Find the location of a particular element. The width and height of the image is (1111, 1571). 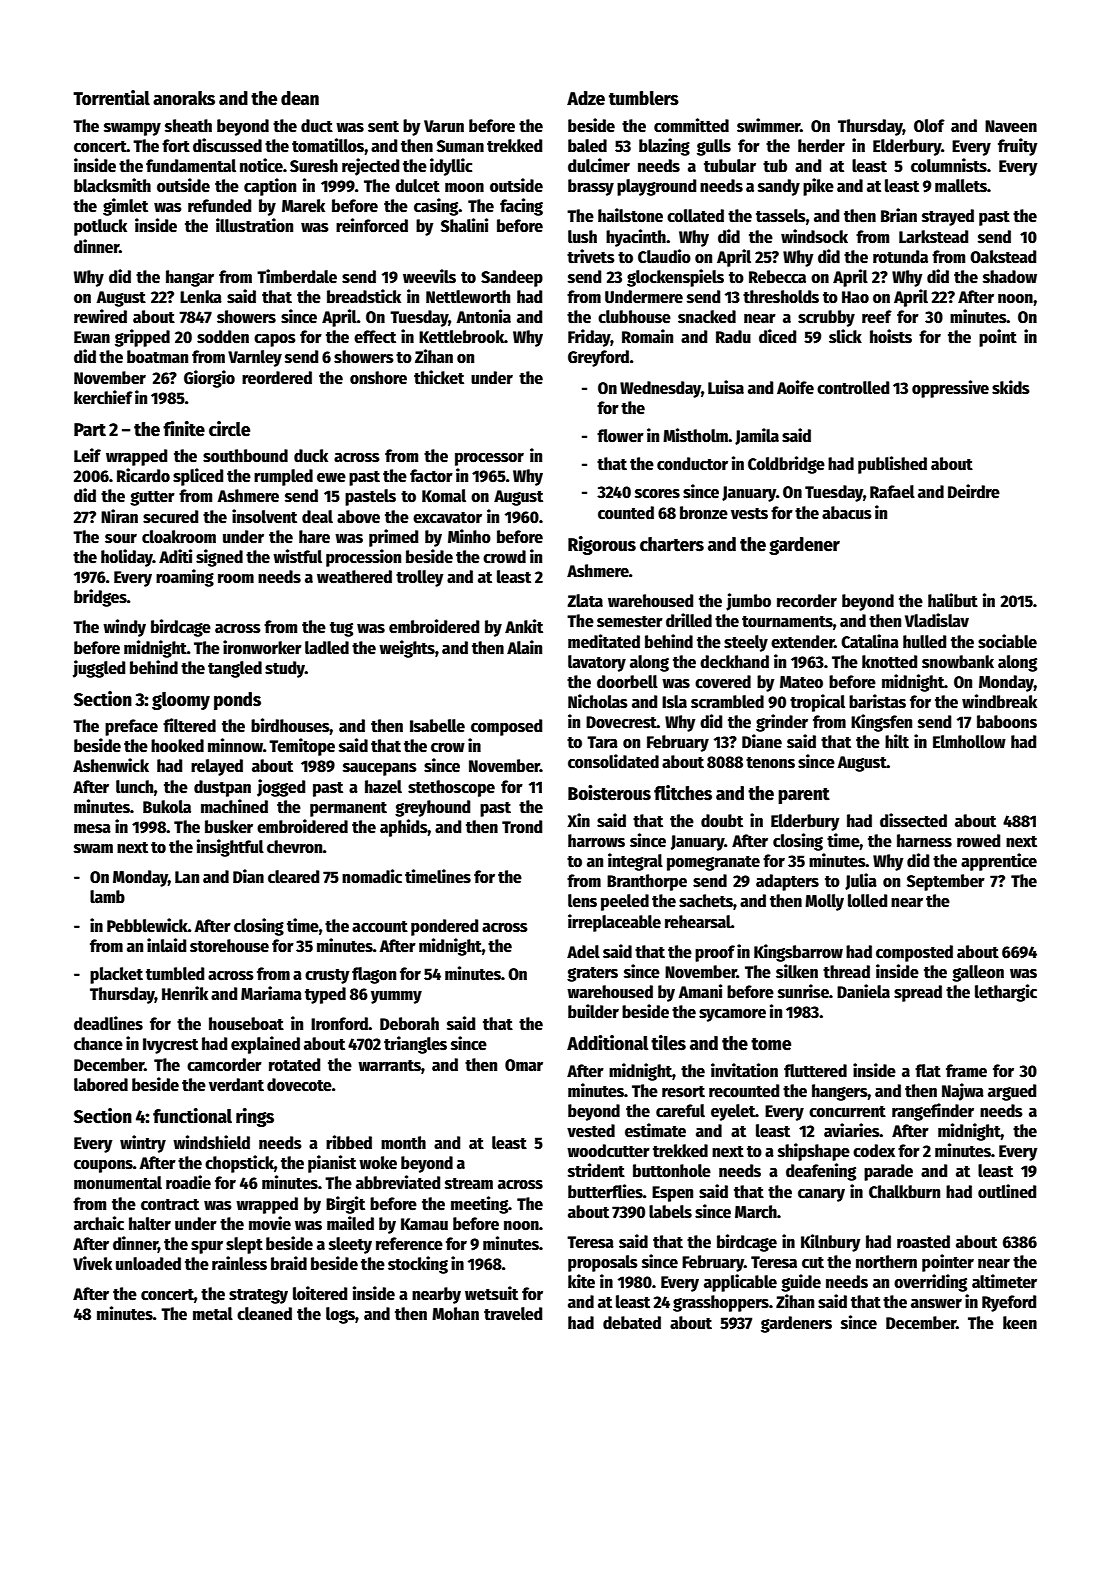

dissected is located at coordinates (913, 820).
